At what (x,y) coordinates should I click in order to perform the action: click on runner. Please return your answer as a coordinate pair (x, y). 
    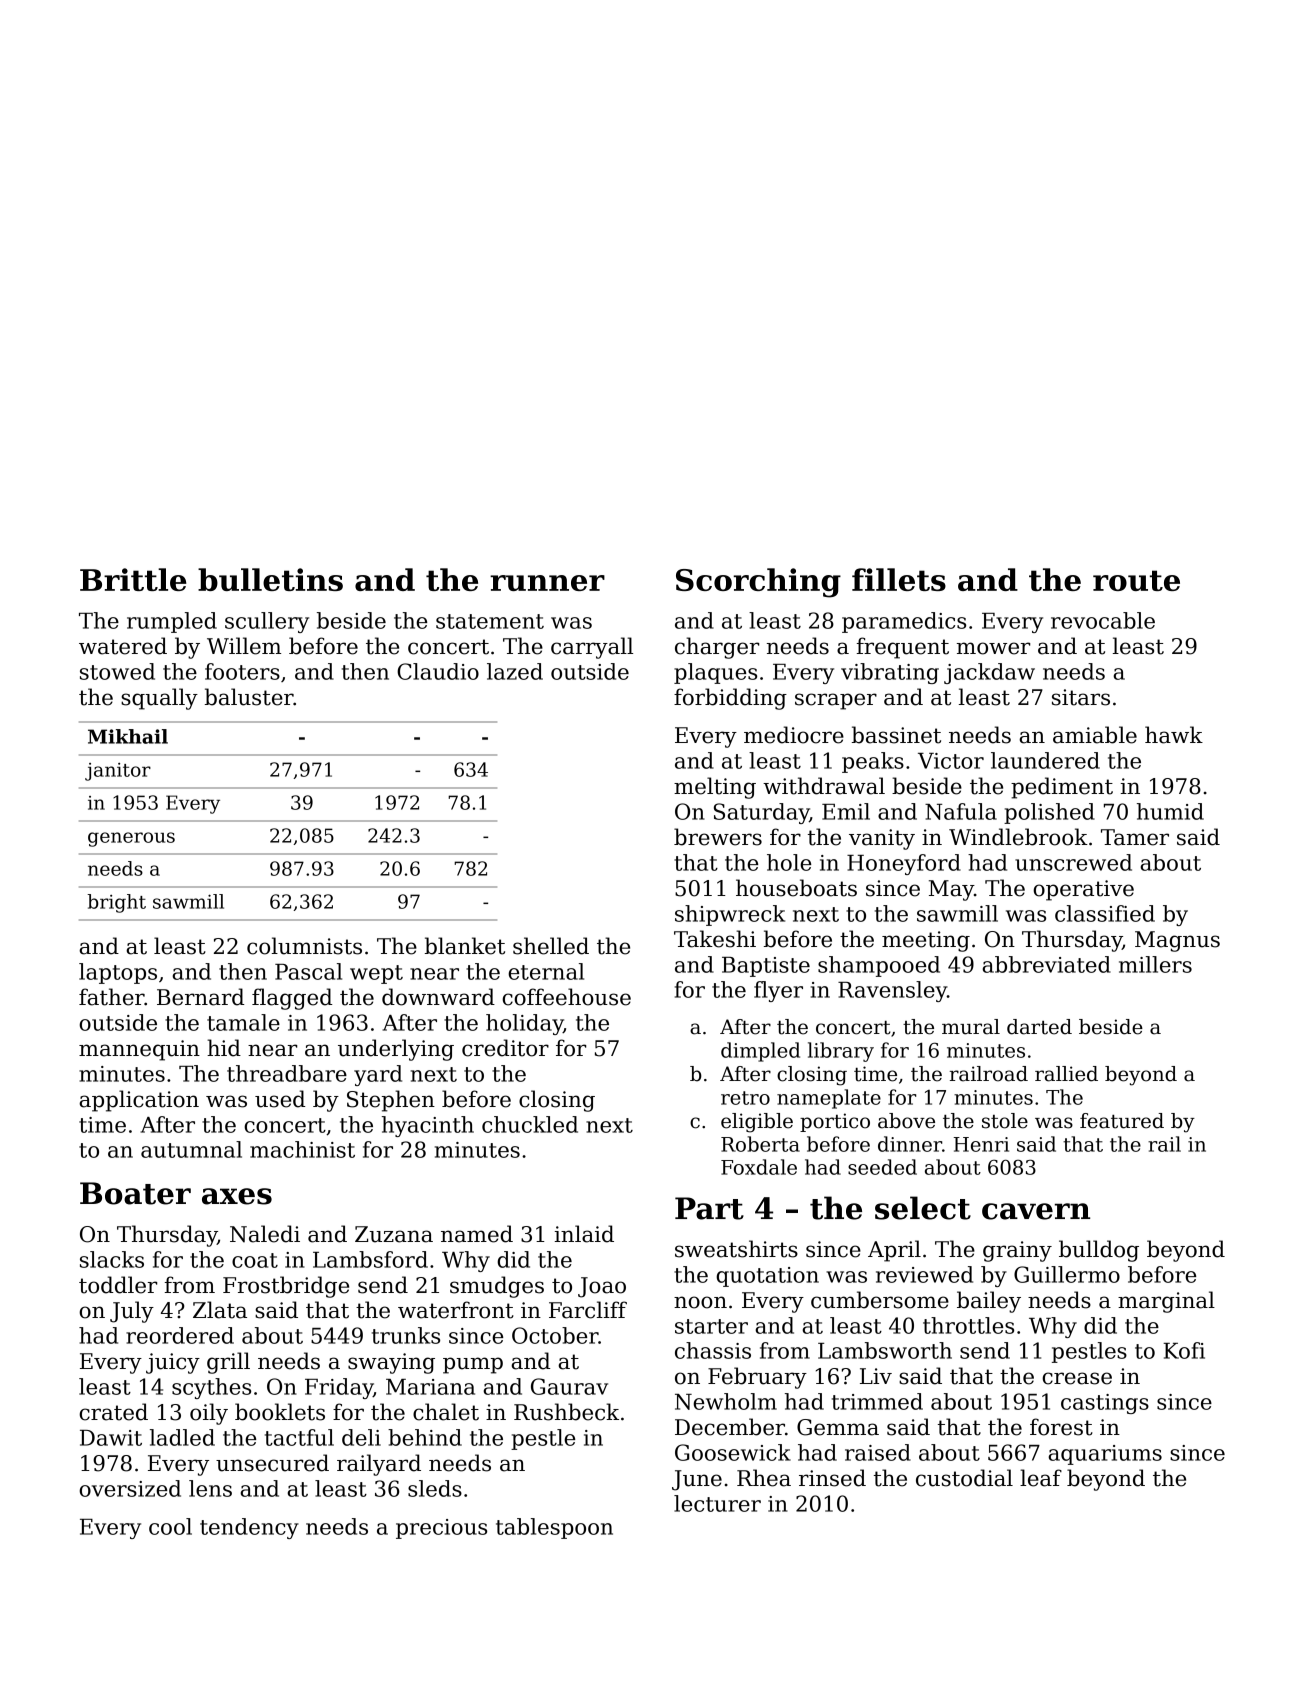
    Looking at the image, I should click on (547, 583).
